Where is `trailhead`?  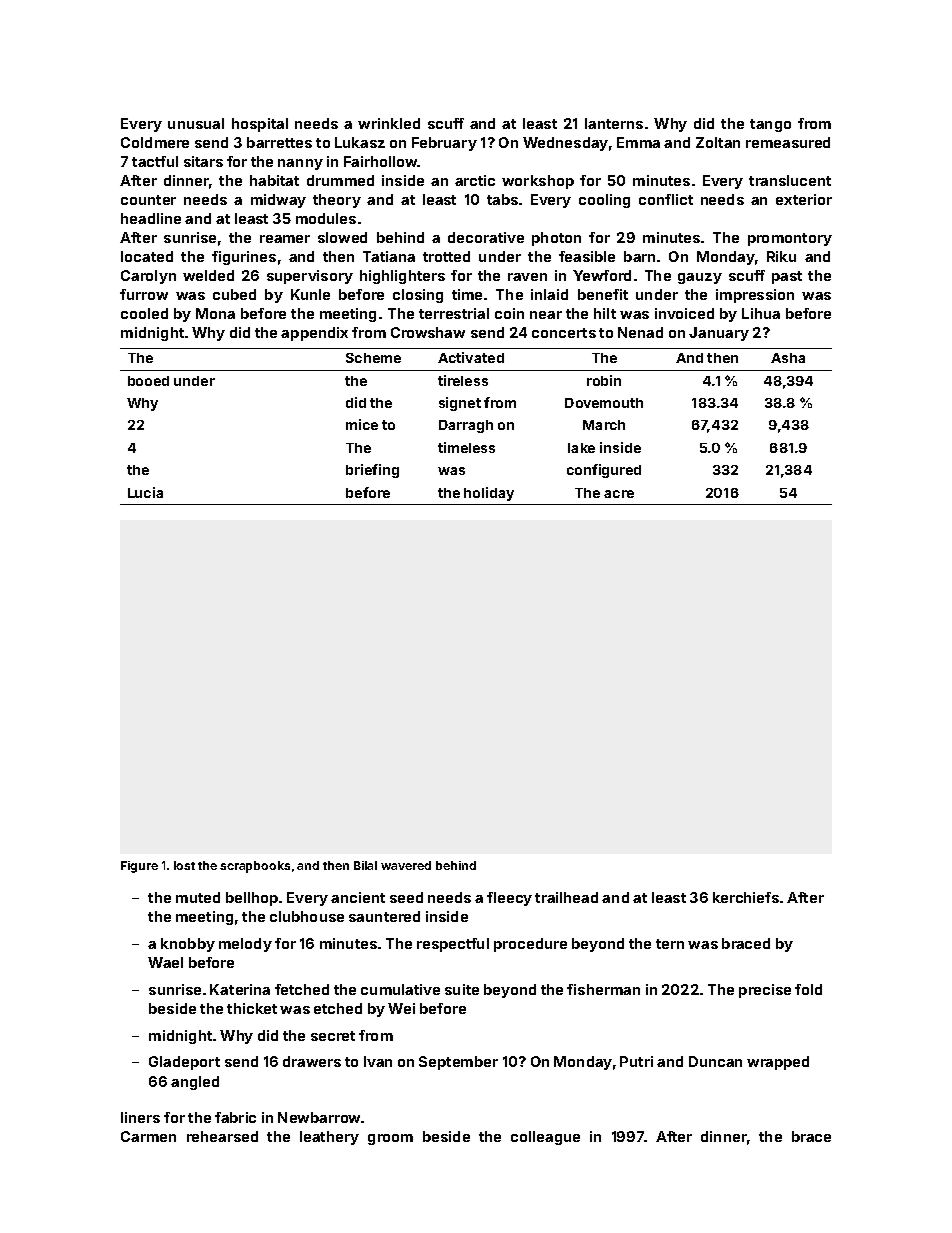 trailhead is located at coordinates (566, 897).
